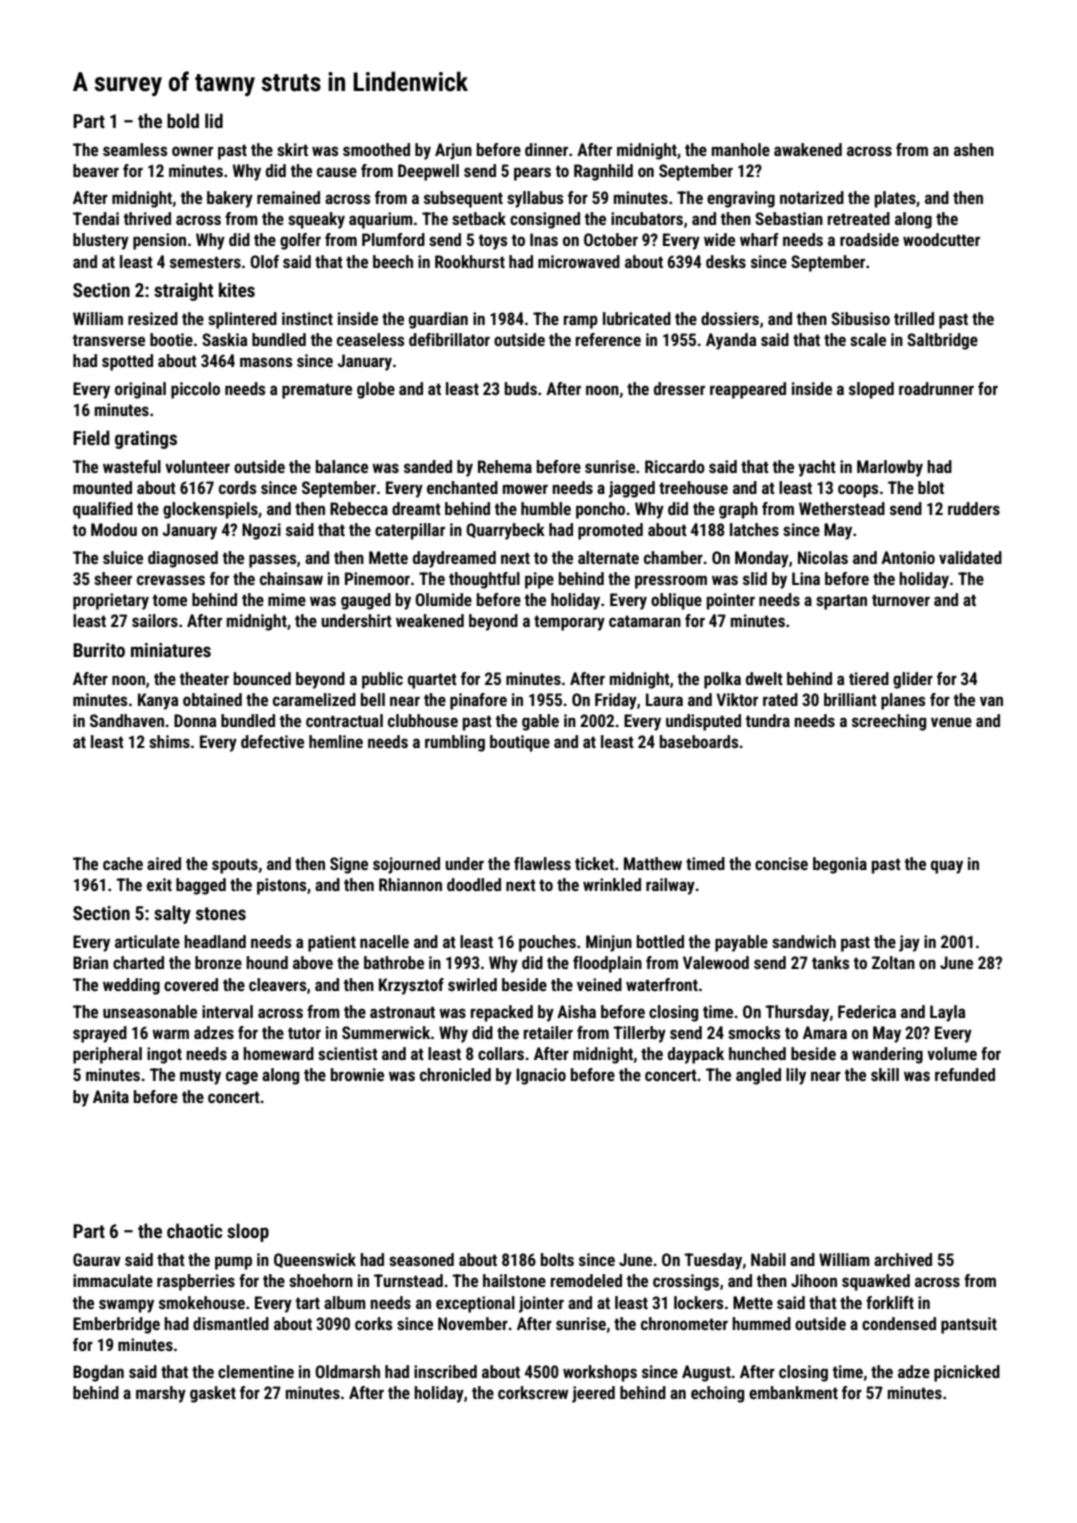 This screenshot has height=1523, width=1077. What do you see at coordinates (569, 623) in the screenshot?
I see `temporary` at bounding box center [569, 623].
